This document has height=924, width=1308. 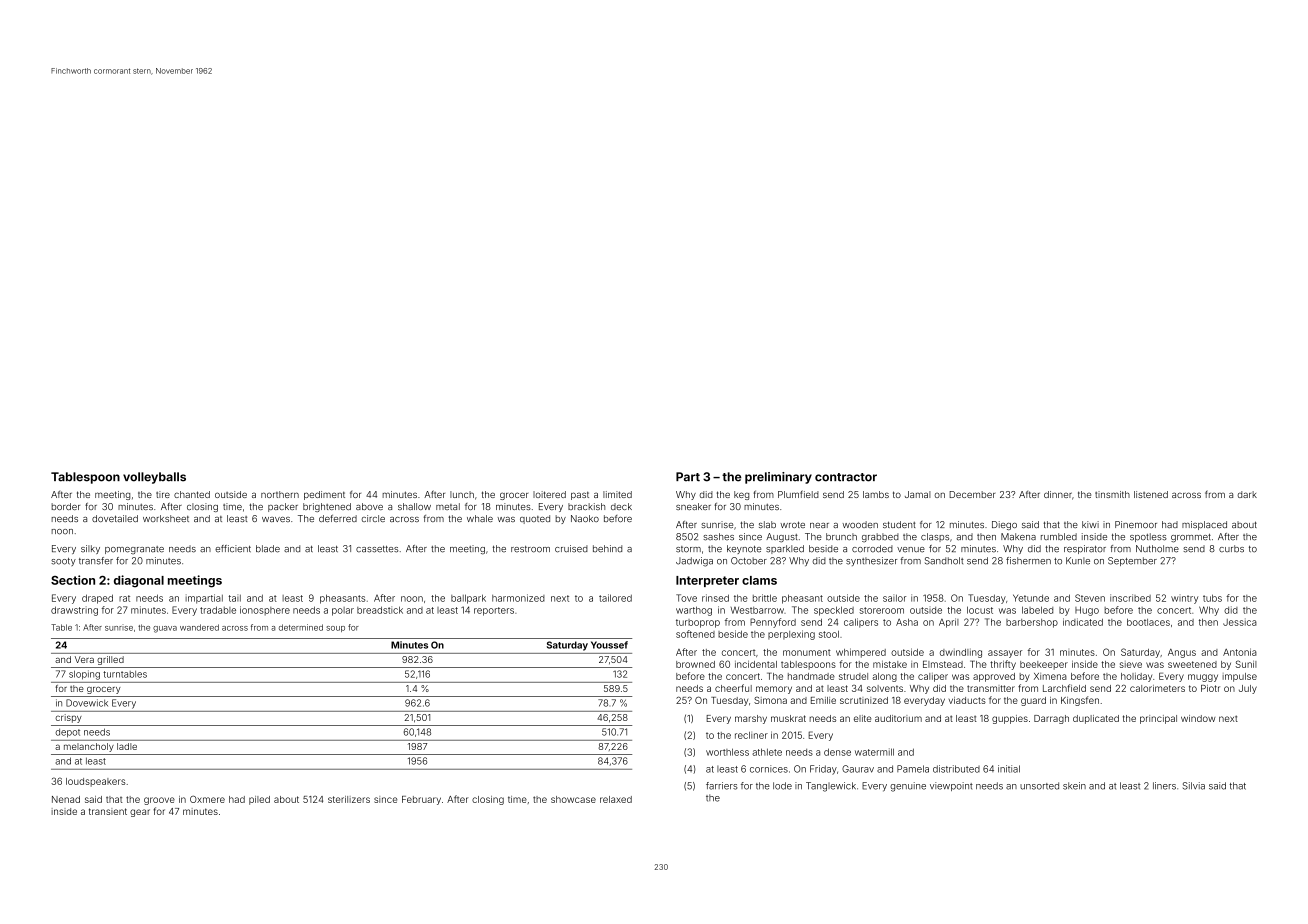 What do you see at coordinates (218, 610) in the document?
I see `tradable` at bounding box center [218, 610].
